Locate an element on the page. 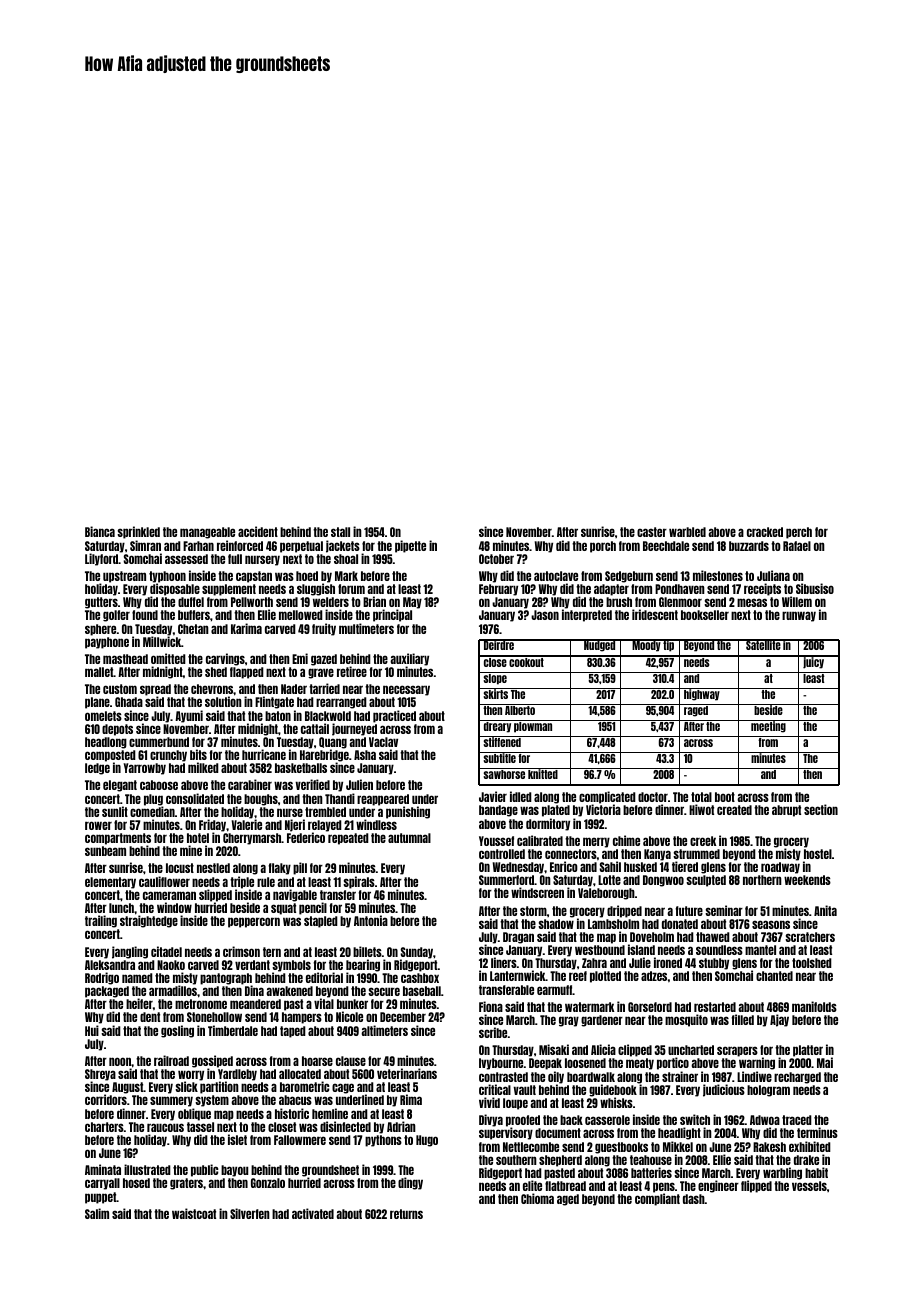  peppercorn is located at coordinates (254, 922).
